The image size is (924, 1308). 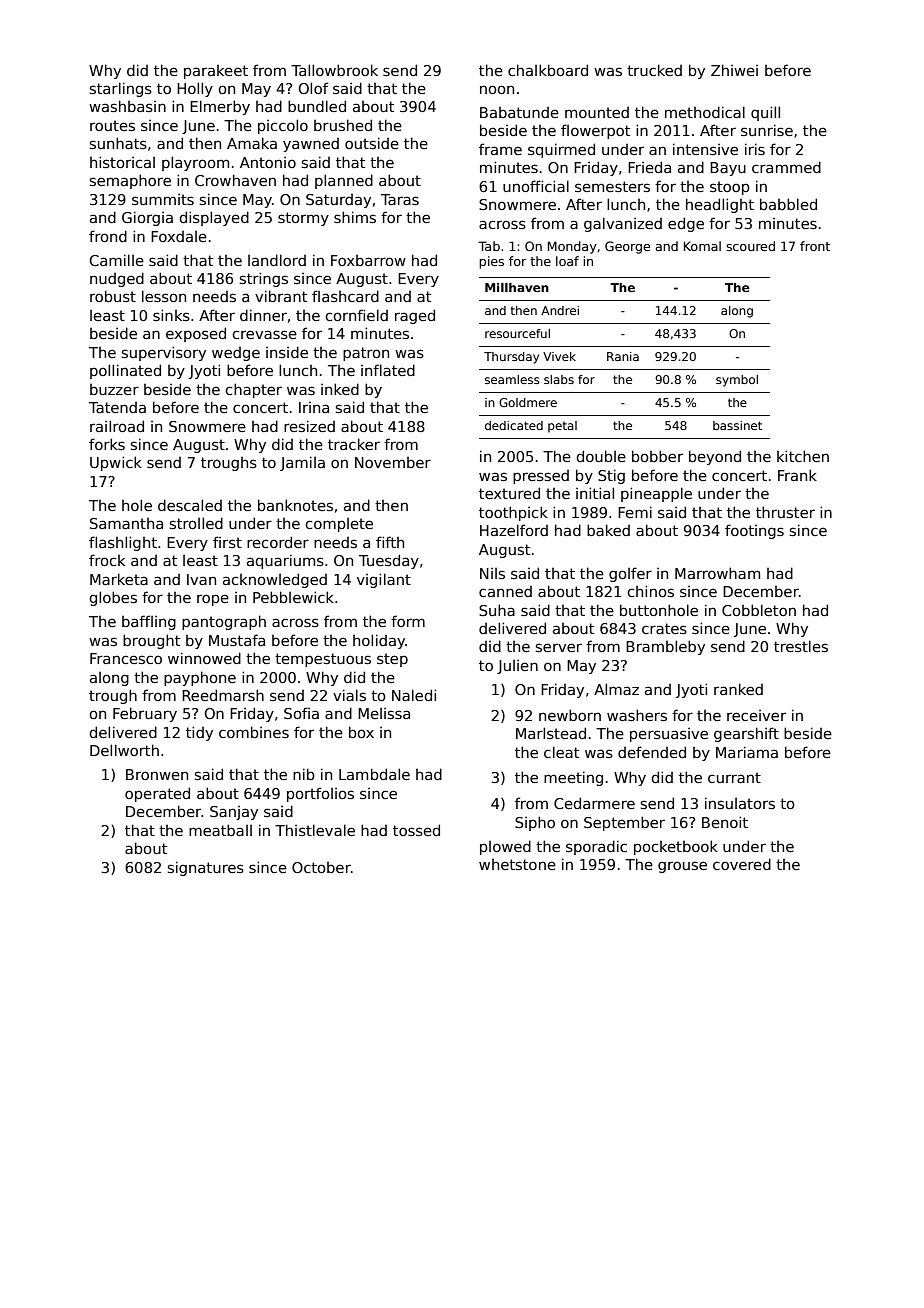 What do you see at coordinates (492, 573) in the image?
I see `Nils` at bounding box center [492, 573].
